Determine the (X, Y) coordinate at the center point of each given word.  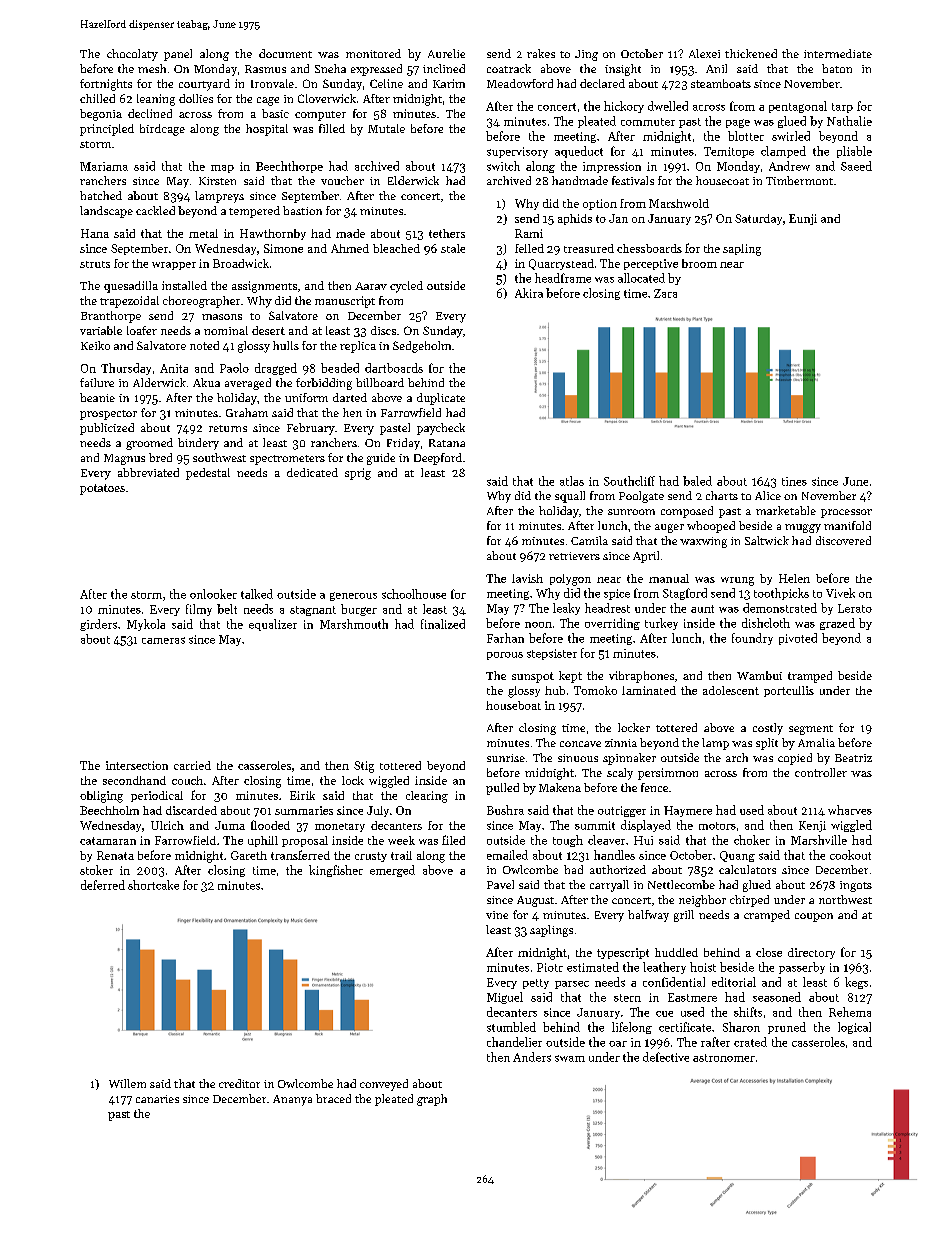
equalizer (273, 625)
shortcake (153, 885)
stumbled (511, 1027)
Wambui (759, 675)
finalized (443, 624)
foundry (752, 639)
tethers (447, 233)
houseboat (513, 705)
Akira (529, 293)
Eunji (803, 219)
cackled (155, 210)
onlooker (213, 594)
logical (854, 1028)
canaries (157, 1099)
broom (699, 263)
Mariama (104, 166)
